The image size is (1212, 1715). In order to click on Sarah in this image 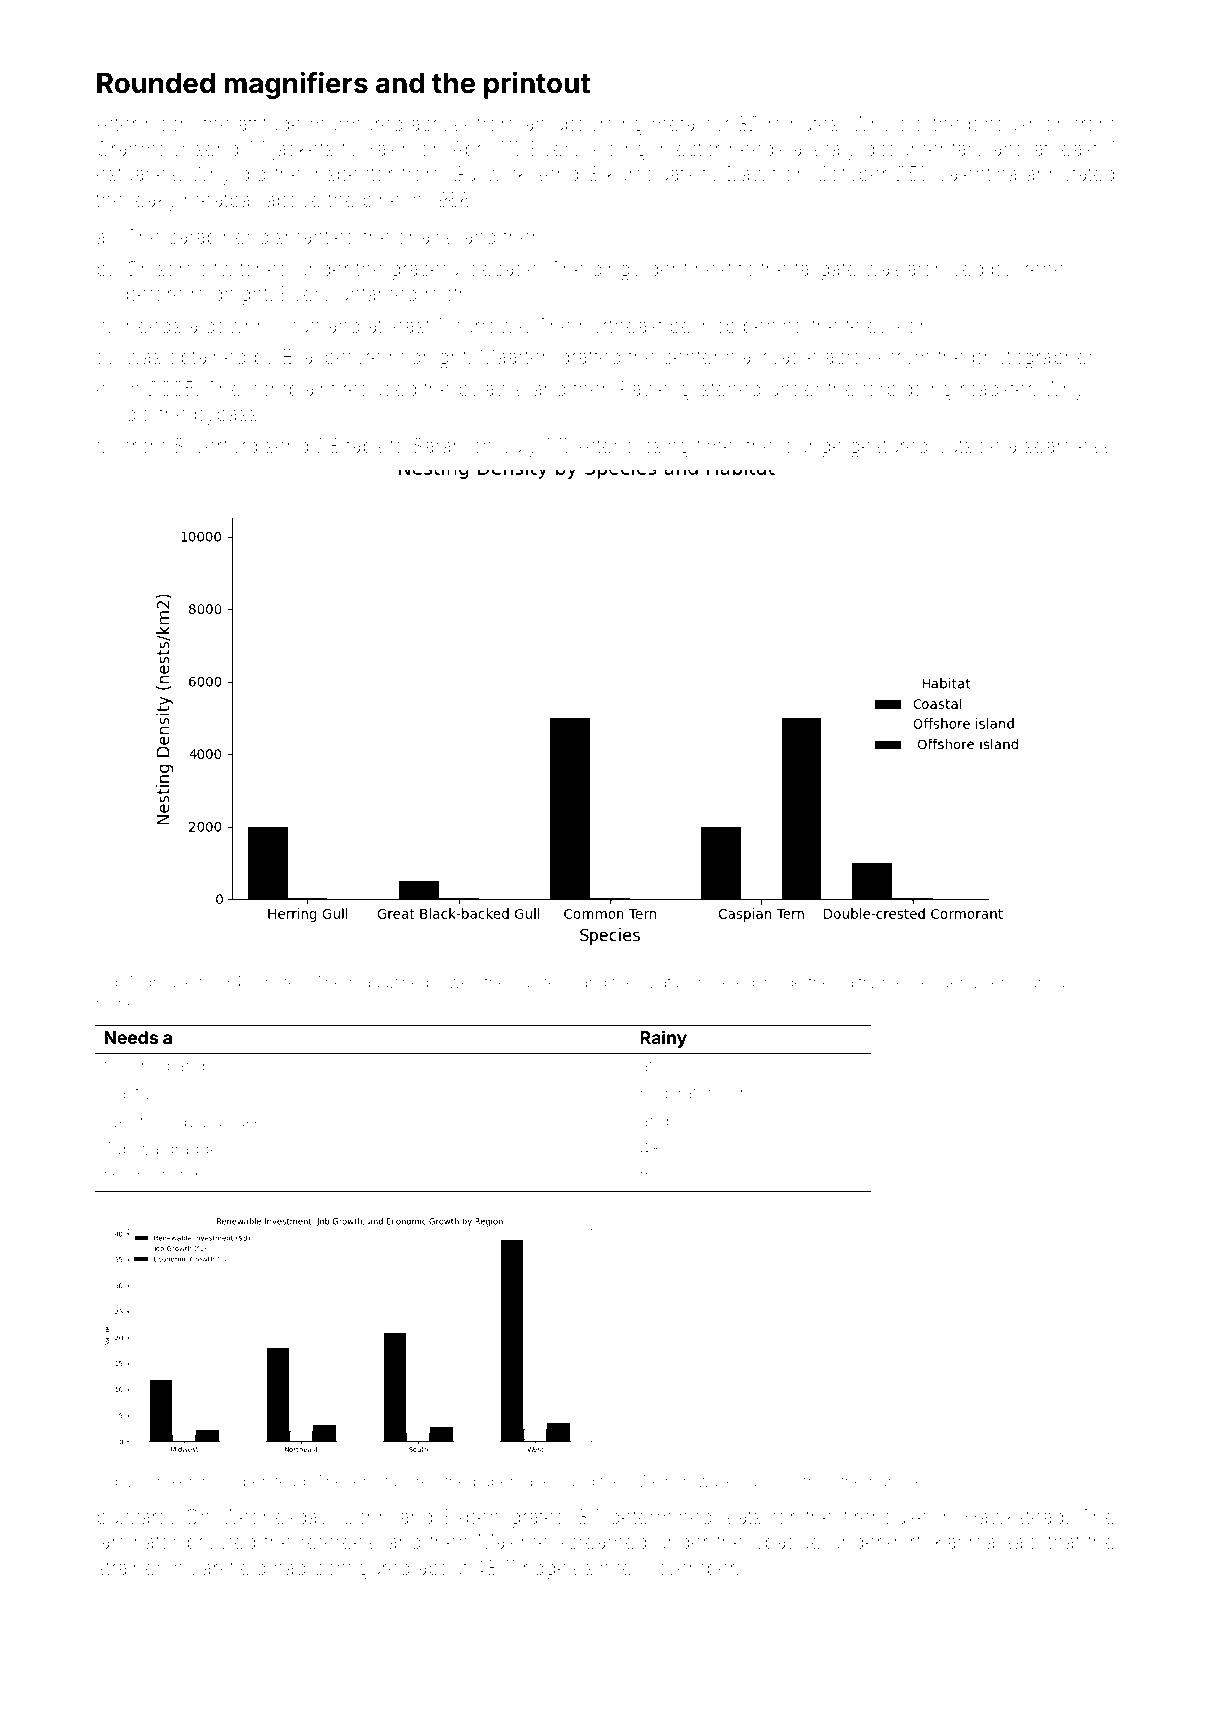, I will do `click(438, 445)`.
